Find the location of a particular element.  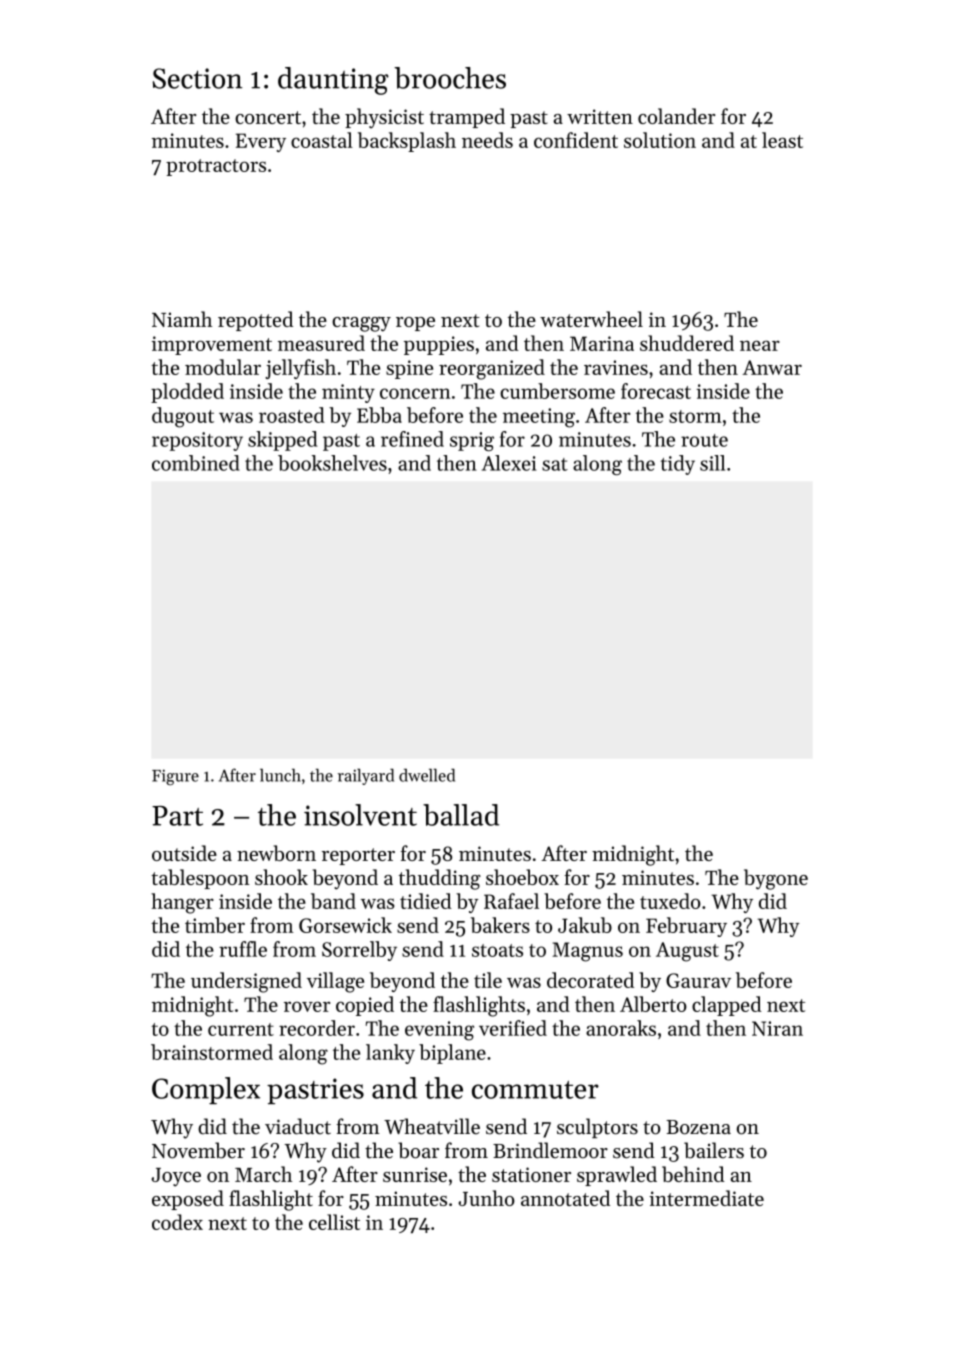

shook is located at coordinates (281, 877).
